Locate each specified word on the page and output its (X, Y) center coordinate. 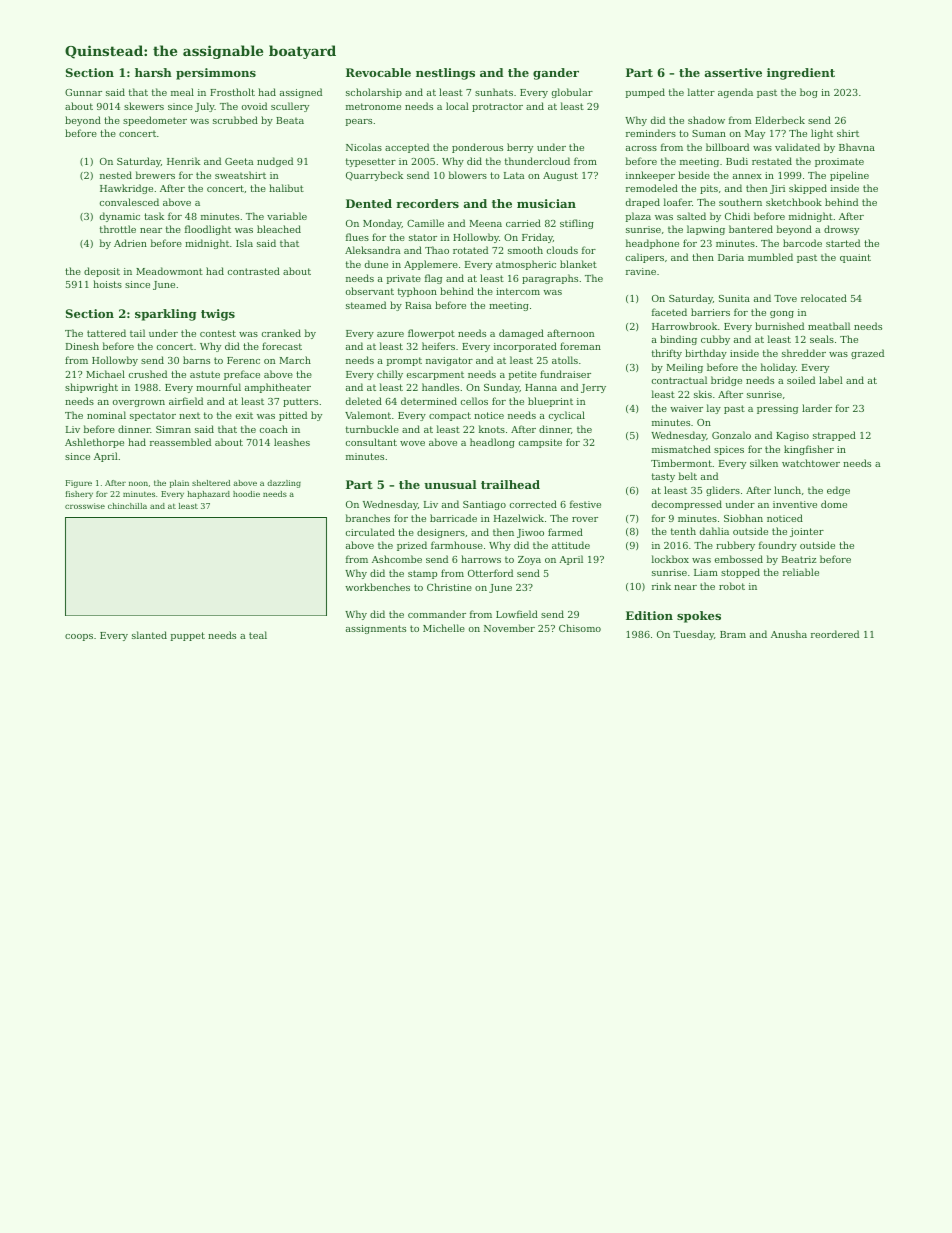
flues (357, 237)
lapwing (706, 230)
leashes (292, 442)
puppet (188, 636)
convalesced (129, 202)
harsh (153, 72)
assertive (733, 72)
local (457, 106)
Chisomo (580, 628)
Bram (733, 634)
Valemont (368, 415)
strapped (834, 436)
